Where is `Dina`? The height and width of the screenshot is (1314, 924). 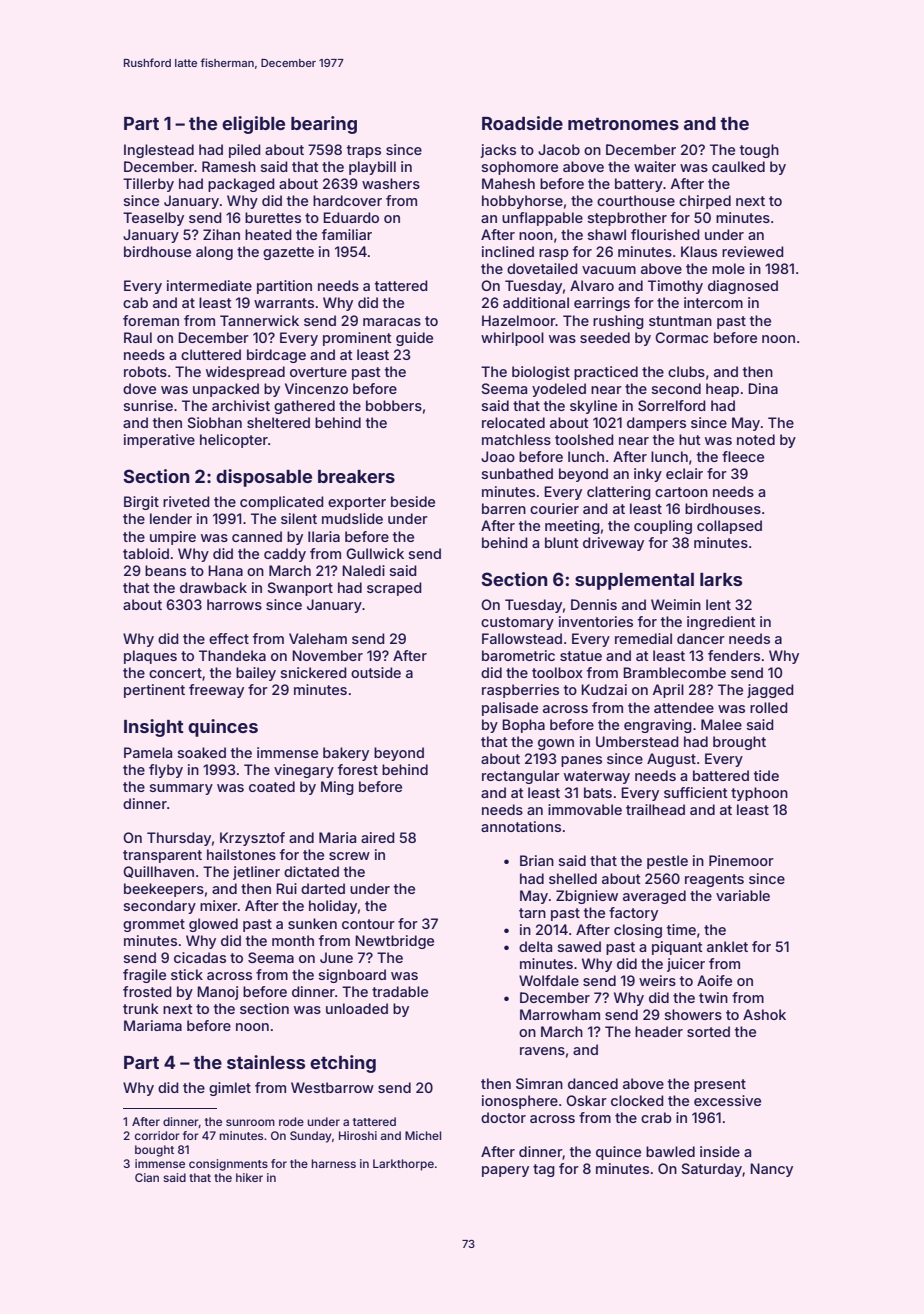 Dina is located at coordinates (763, 388).
